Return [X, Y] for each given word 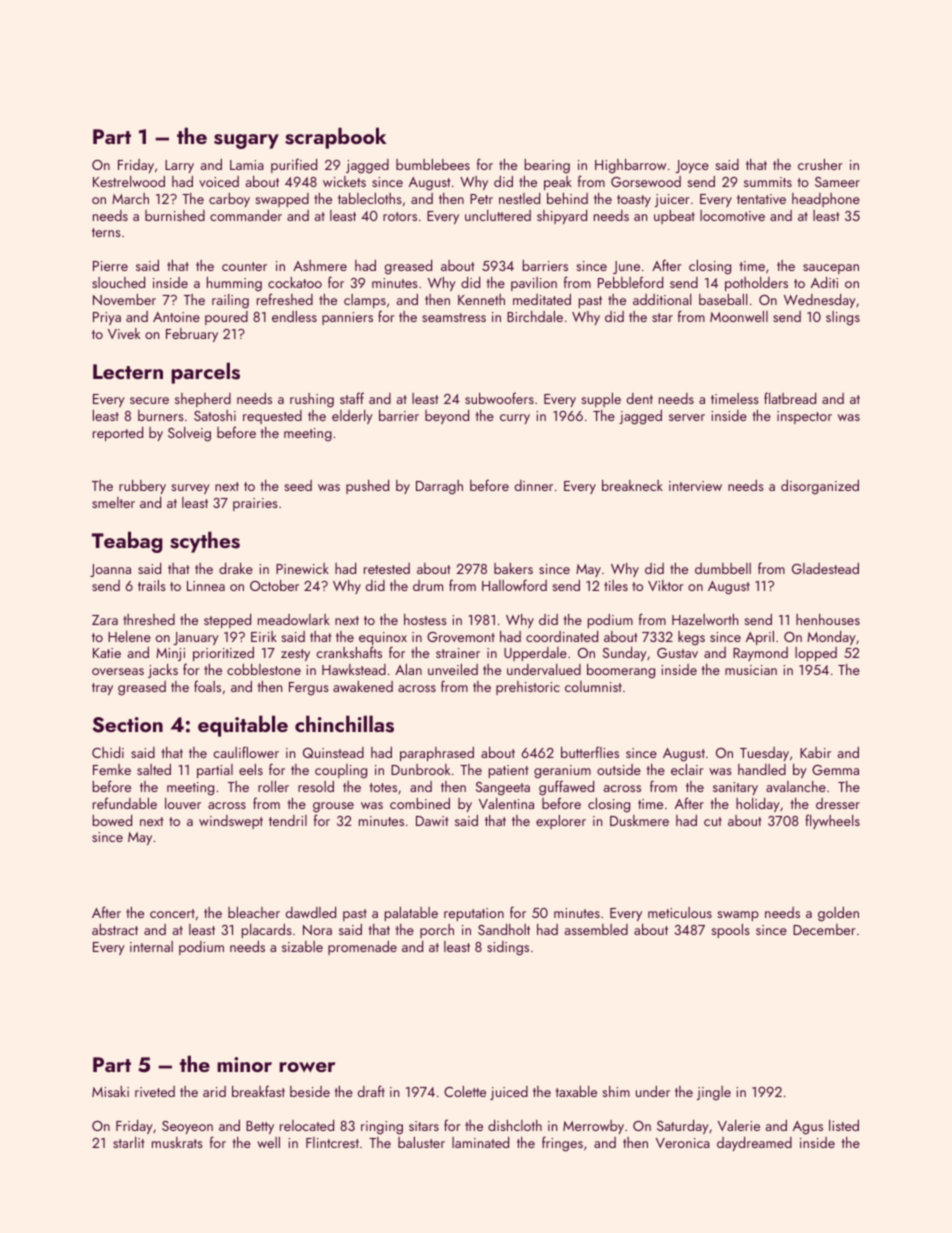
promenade [362, 948]
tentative [761, 199]
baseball [723, 299]
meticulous [680, 912]
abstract [115, 929]
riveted [155, 1091]
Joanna [110, 570]
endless [294, 316]
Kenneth [481, 299]
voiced [219, 181]
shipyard [562, 217]
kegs [691, 638]
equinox [383, 638]
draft [371, 1091]
